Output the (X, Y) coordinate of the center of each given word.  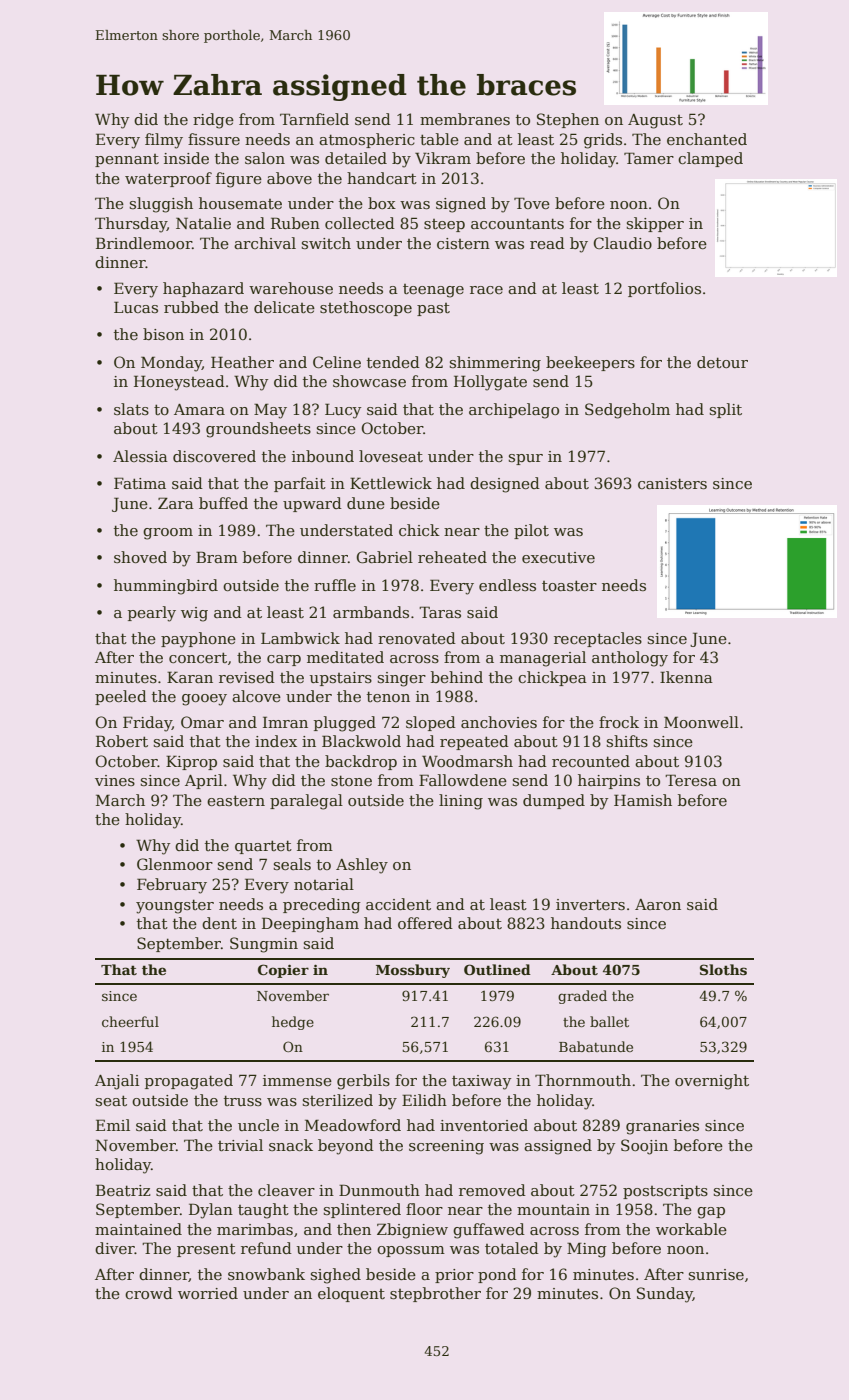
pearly (152, 614)
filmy (164, 141)
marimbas (255, 1229)
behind (457, 677)
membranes (465, 119)
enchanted (707, 139)
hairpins (609, 781)
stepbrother (435, 1294)
